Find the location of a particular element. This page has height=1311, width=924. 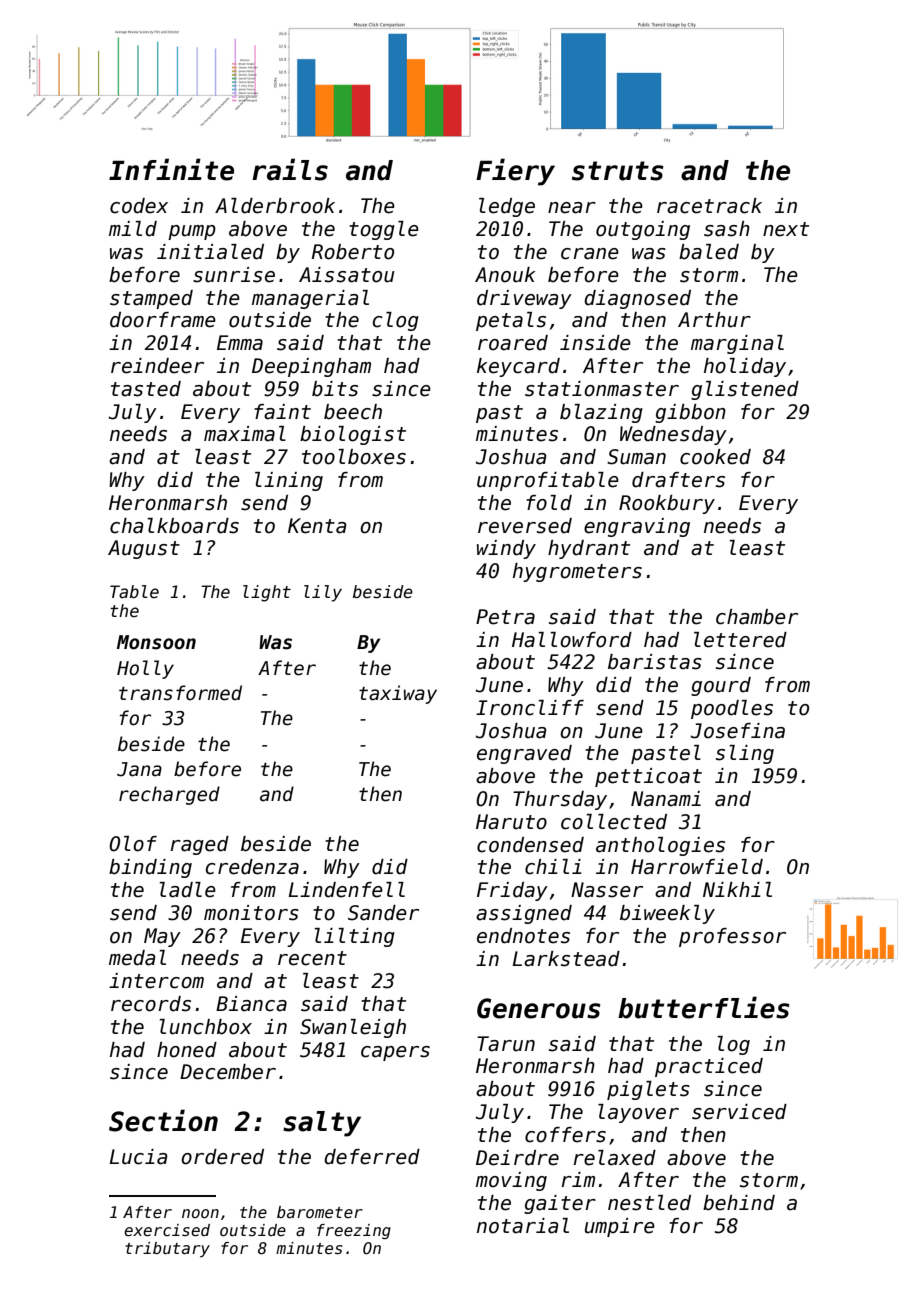

records is located at coordinates (151, 1004).
